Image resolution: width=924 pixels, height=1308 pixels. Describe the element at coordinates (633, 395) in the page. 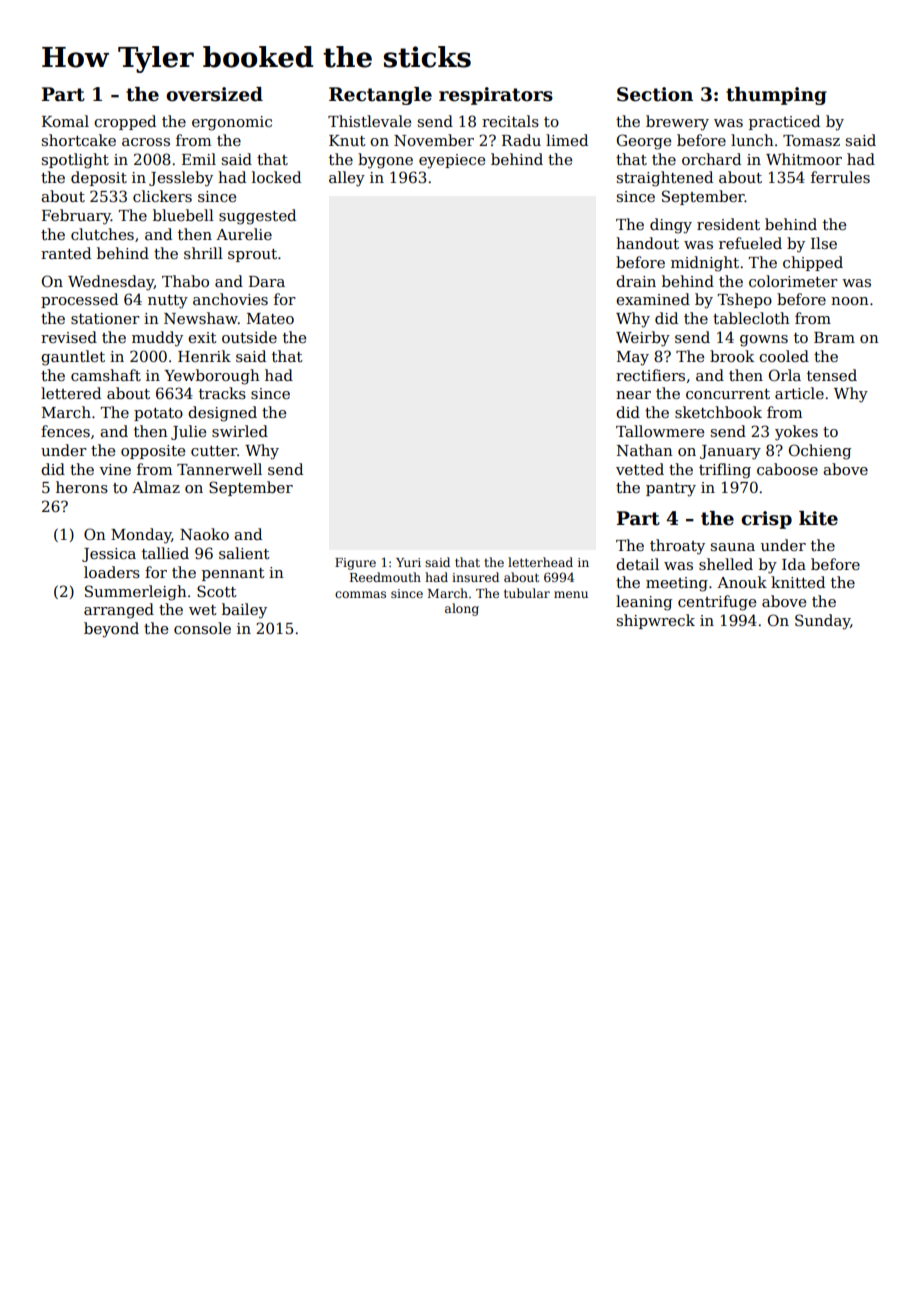

I see `near` at that location.
